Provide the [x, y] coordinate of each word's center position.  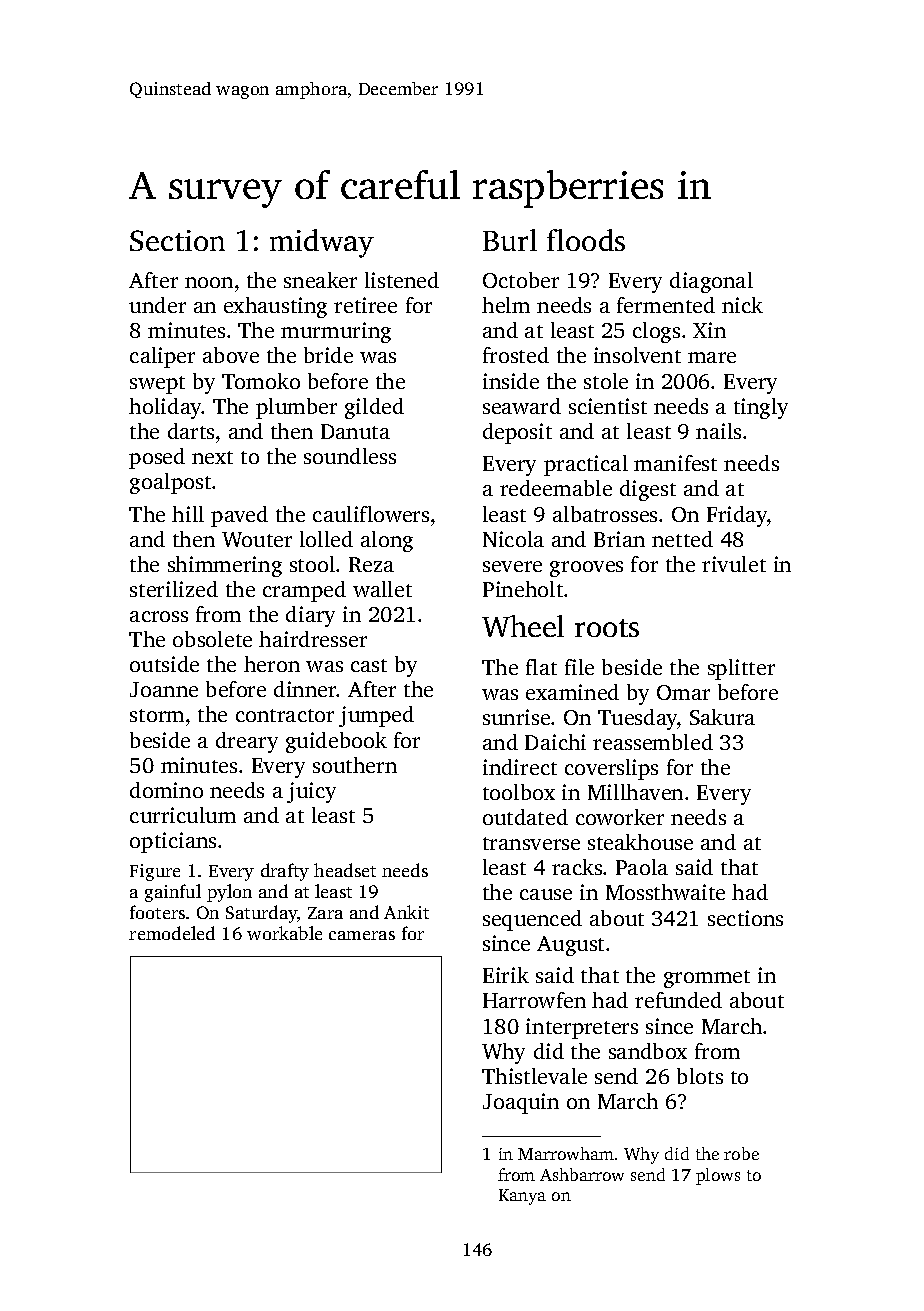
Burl [510, 240]
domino [166, 790]
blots [700, 1076]
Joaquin [521, 1103]
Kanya [522, 1197]
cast [369, 665]
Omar [683, 692]
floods [586, 240]
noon [209, 282]
